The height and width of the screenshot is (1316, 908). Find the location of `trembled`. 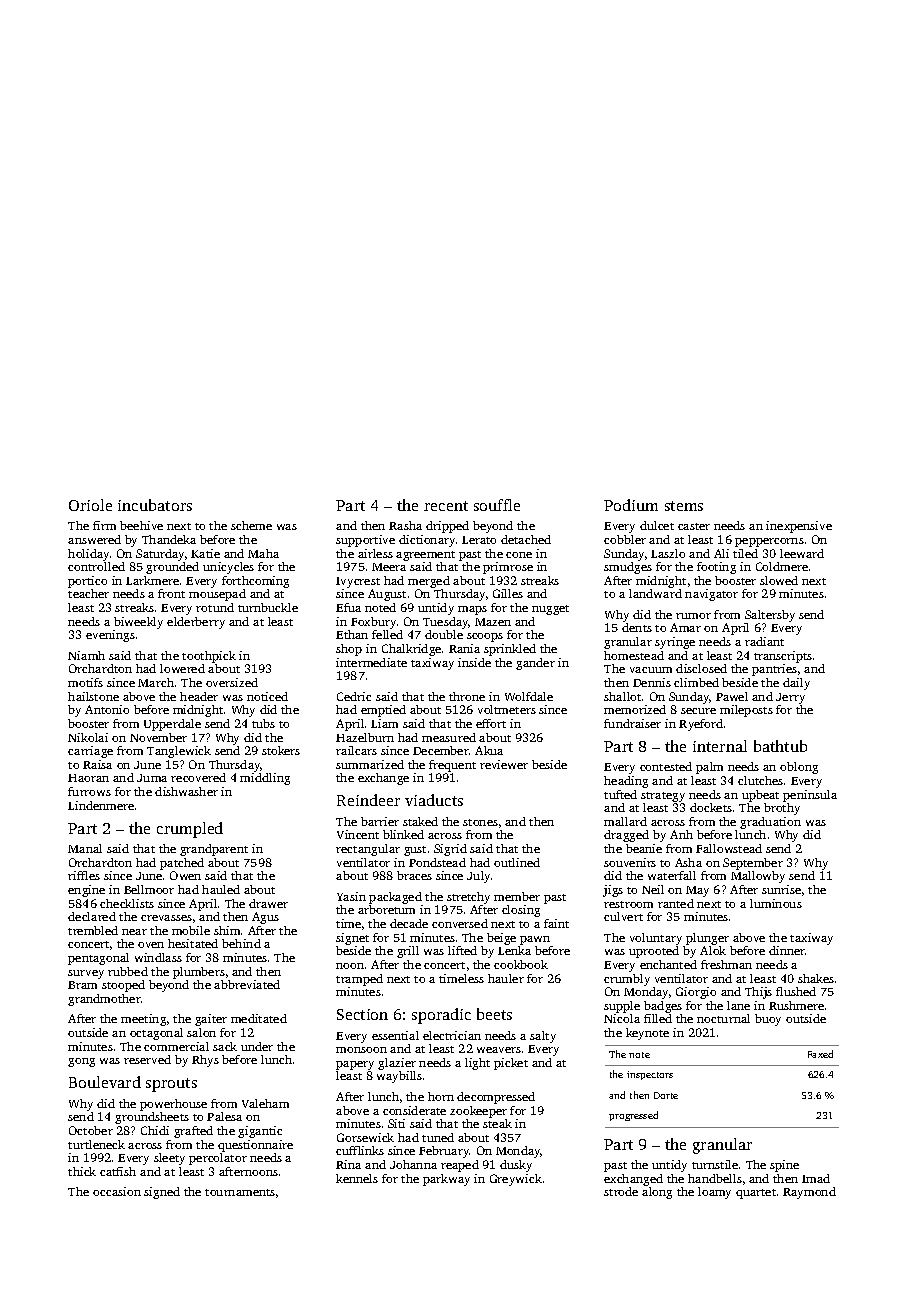

trembled is located at coordinates (93, 930).
